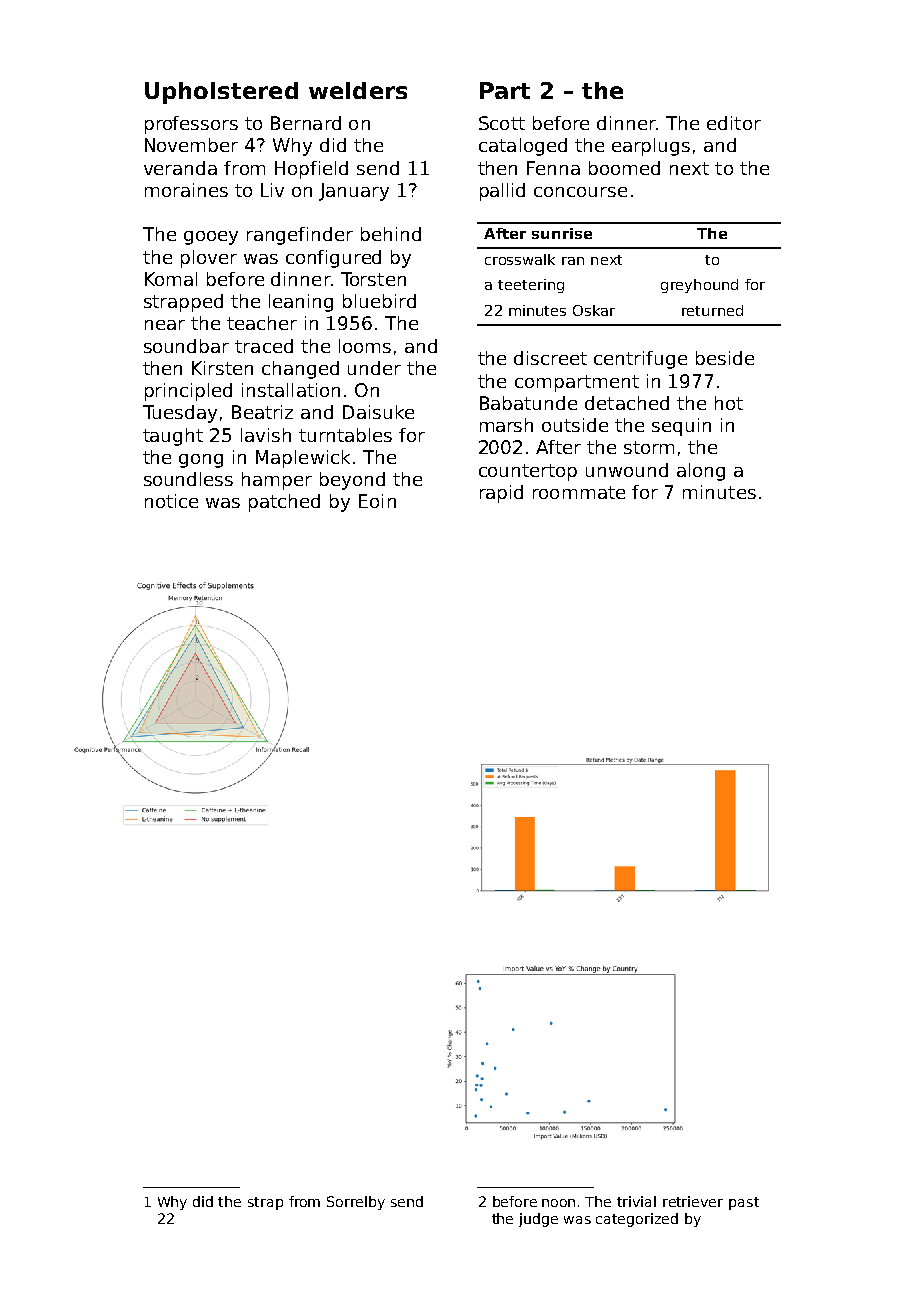  What do you see at coordinates (180, 168) in the document?
I see `veranda` at bounding box center [180, 168].
